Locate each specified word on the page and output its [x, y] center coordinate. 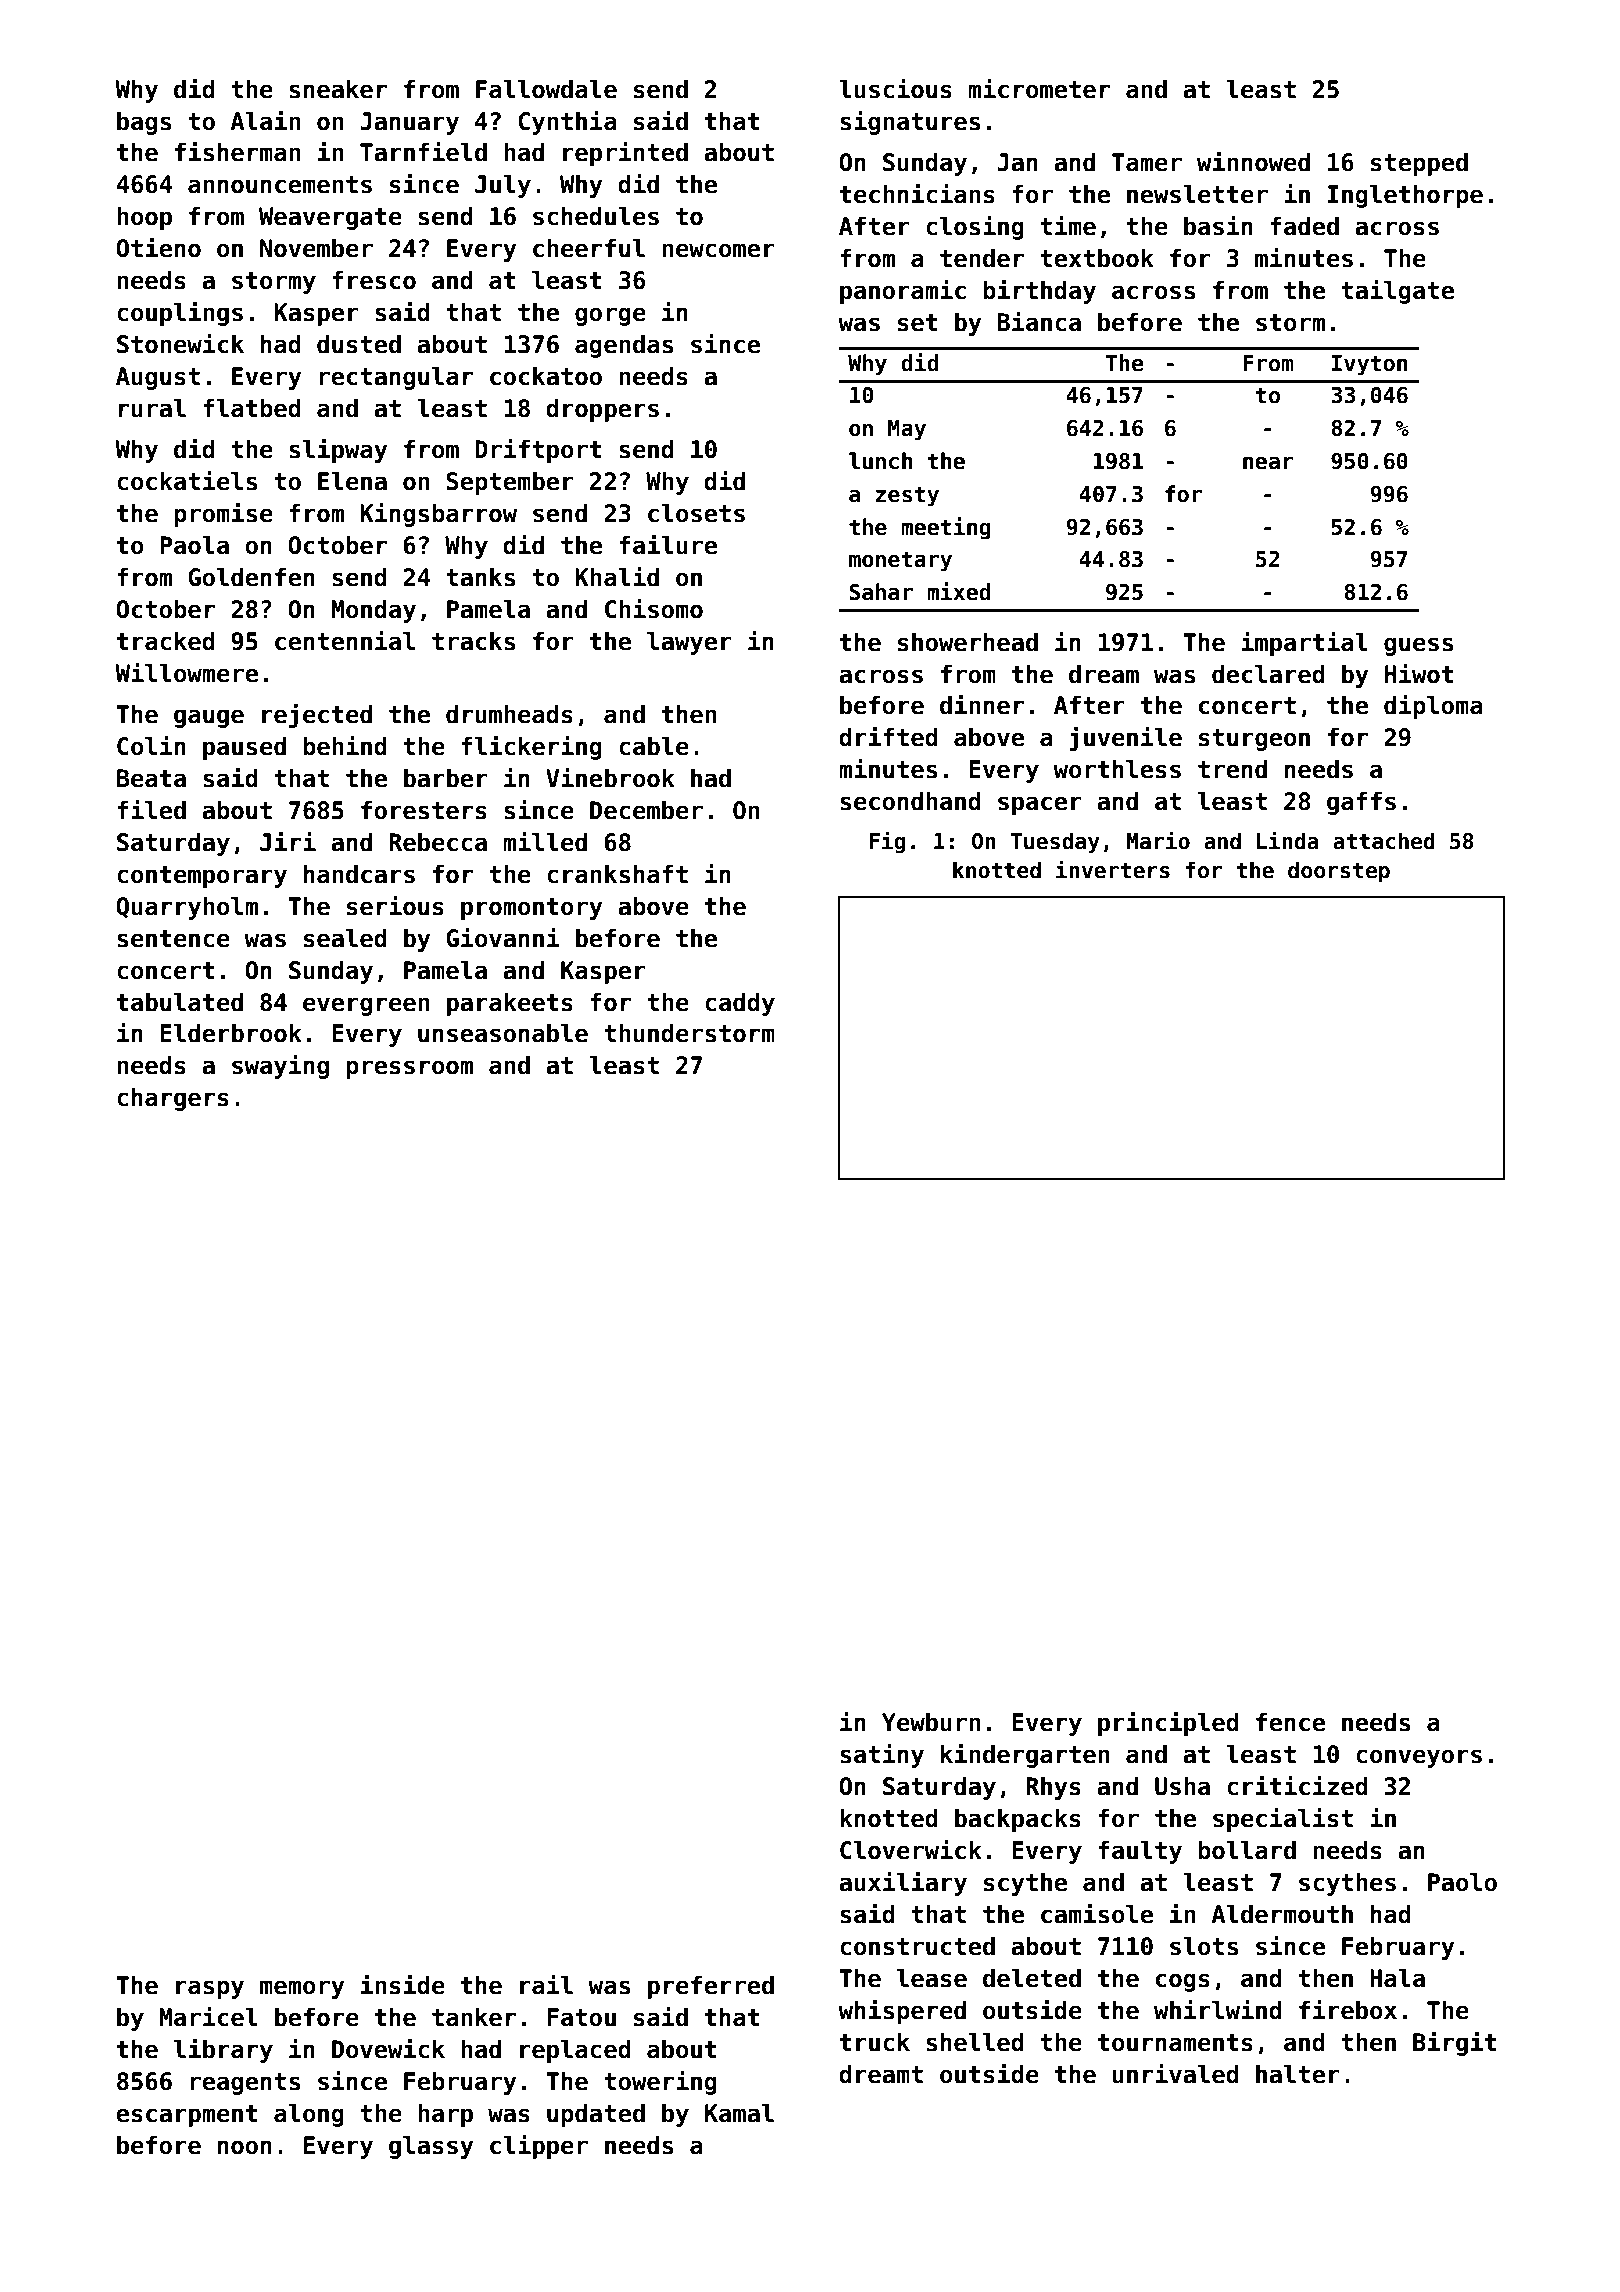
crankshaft [617, 874]
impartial [1304, 643]
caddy [740, 1004]
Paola [194, 545]
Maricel [208, 2016]
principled [1168, 1723]
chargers [173, 1099]
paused [244, 748]
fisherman [237, 151]
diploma [1433, 706]
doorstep [1339, 872]
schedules [596, 216]
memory [302, 1989]
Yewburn [931, 1722]
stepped [1419, 164]
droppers [602, 410]
